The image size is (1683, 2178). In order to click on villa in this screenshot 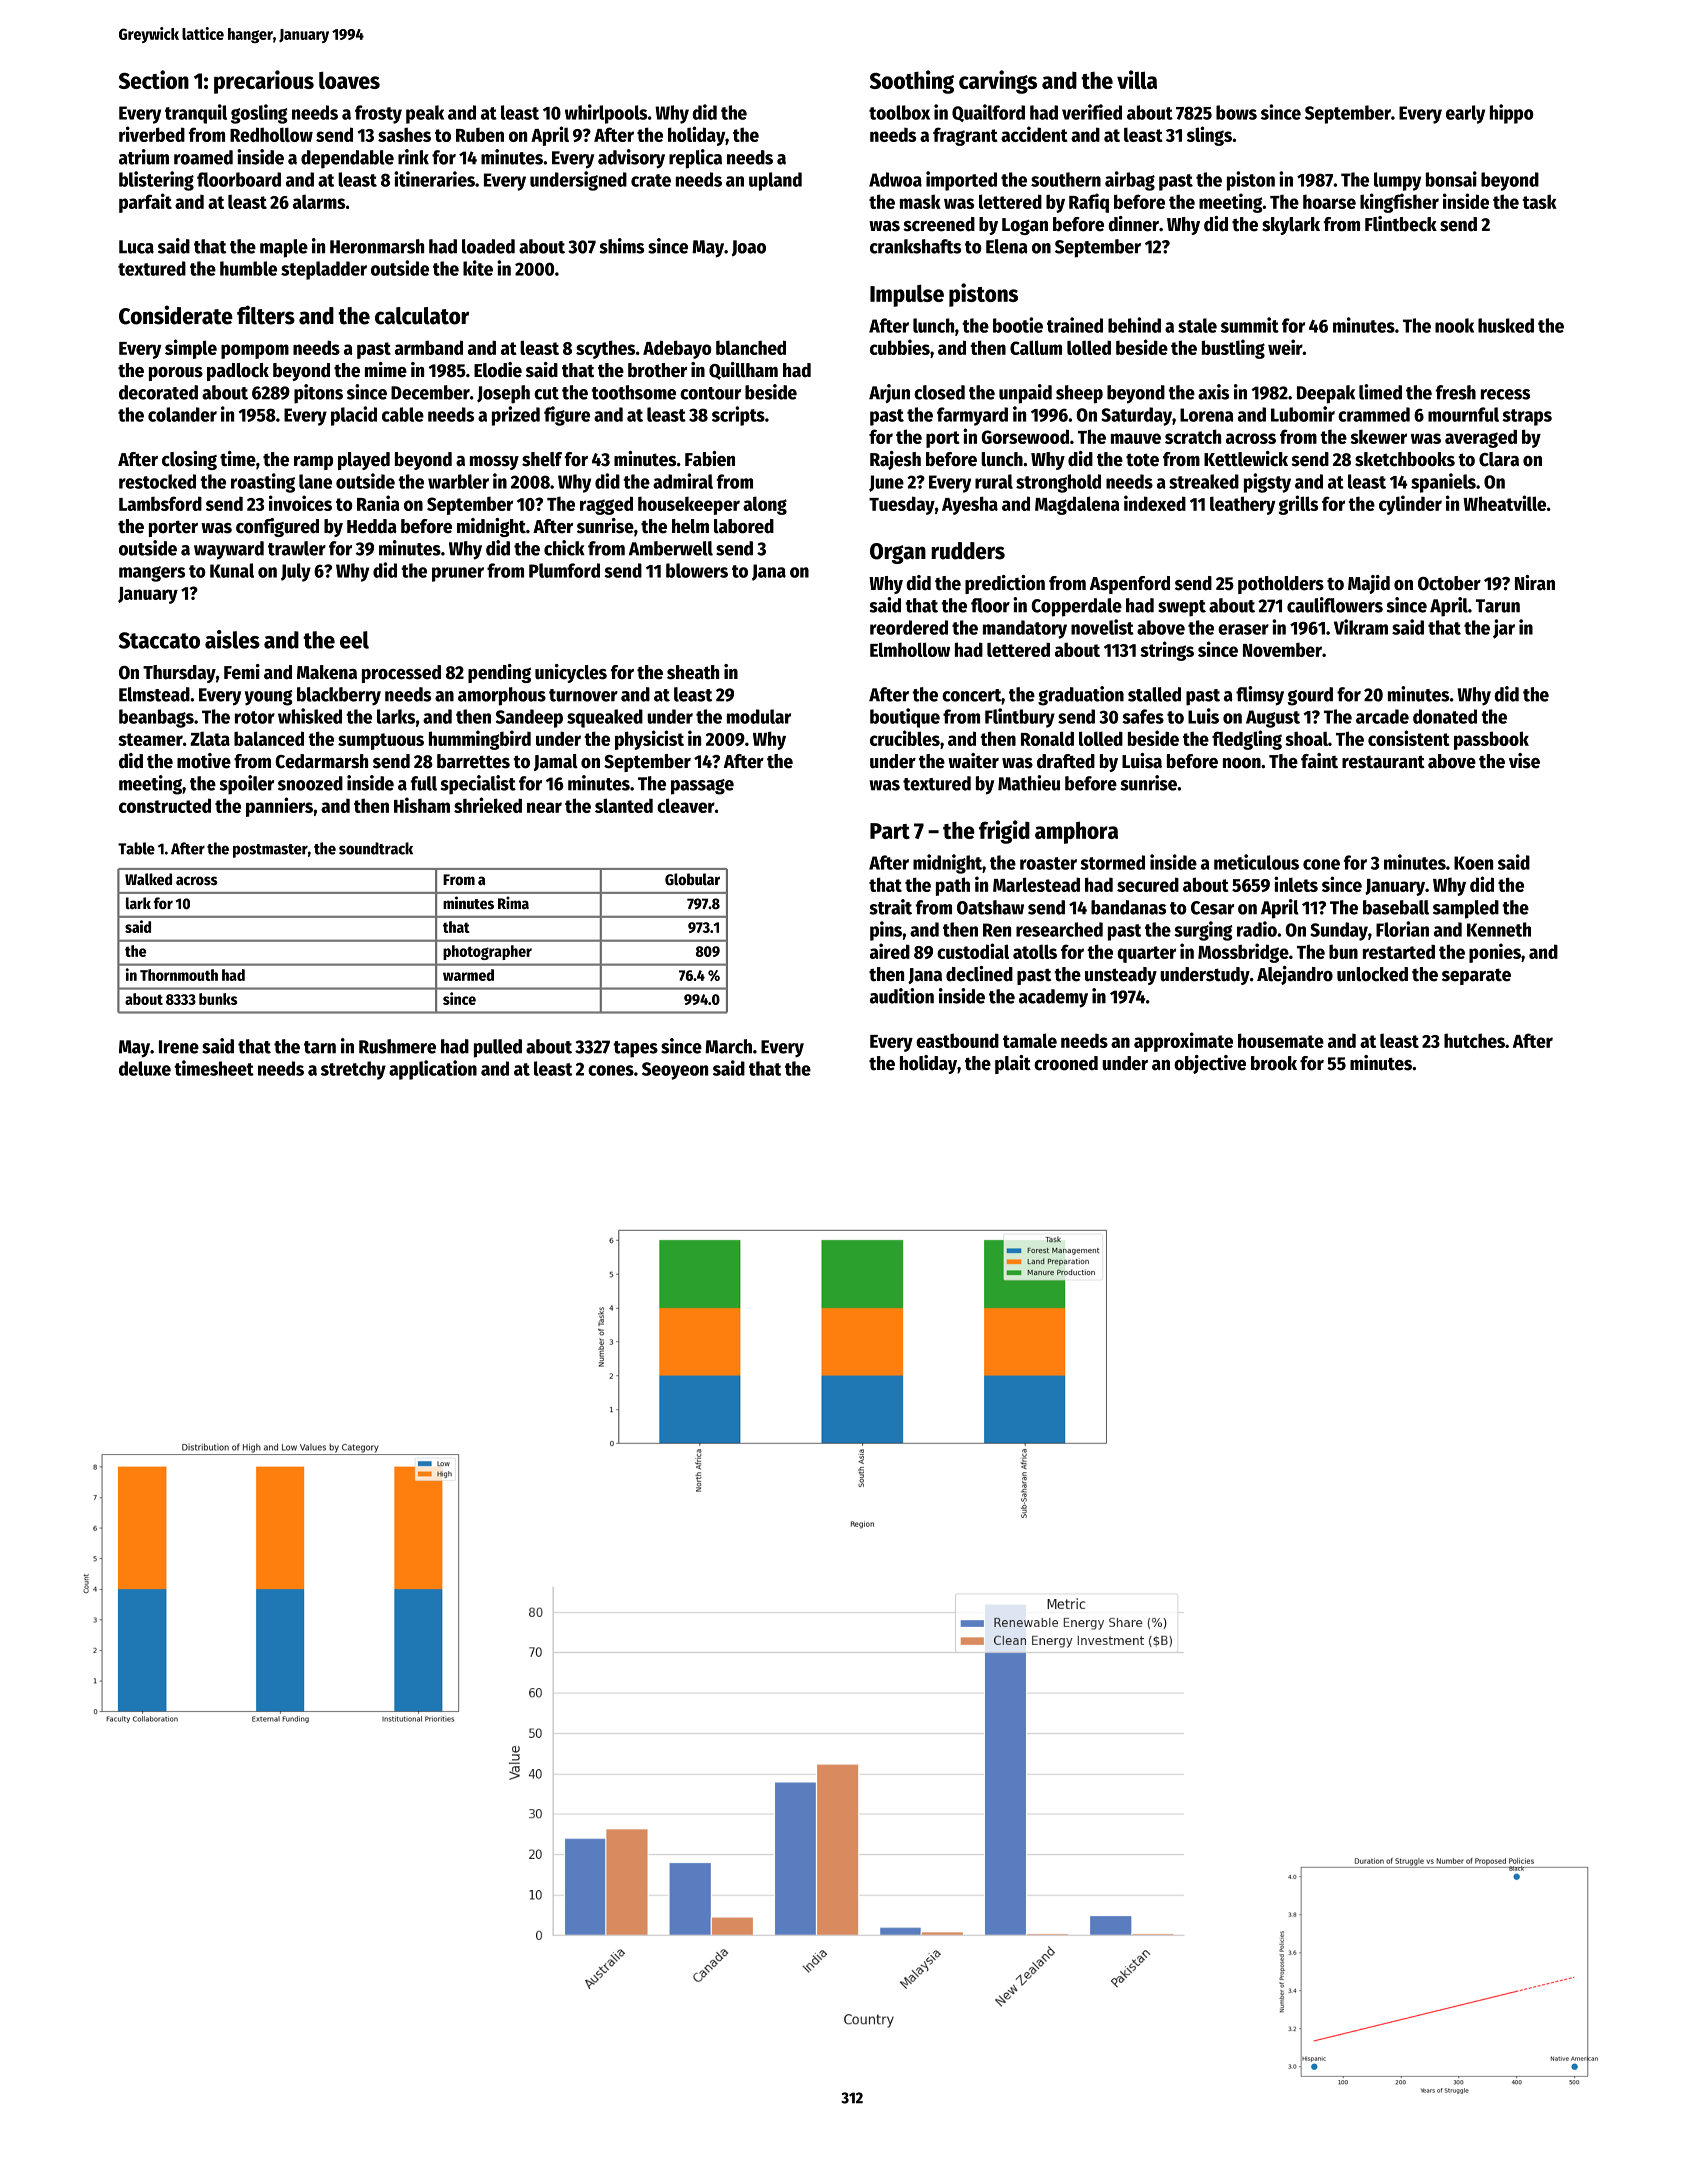, I will do `click(1137, 79)`.
